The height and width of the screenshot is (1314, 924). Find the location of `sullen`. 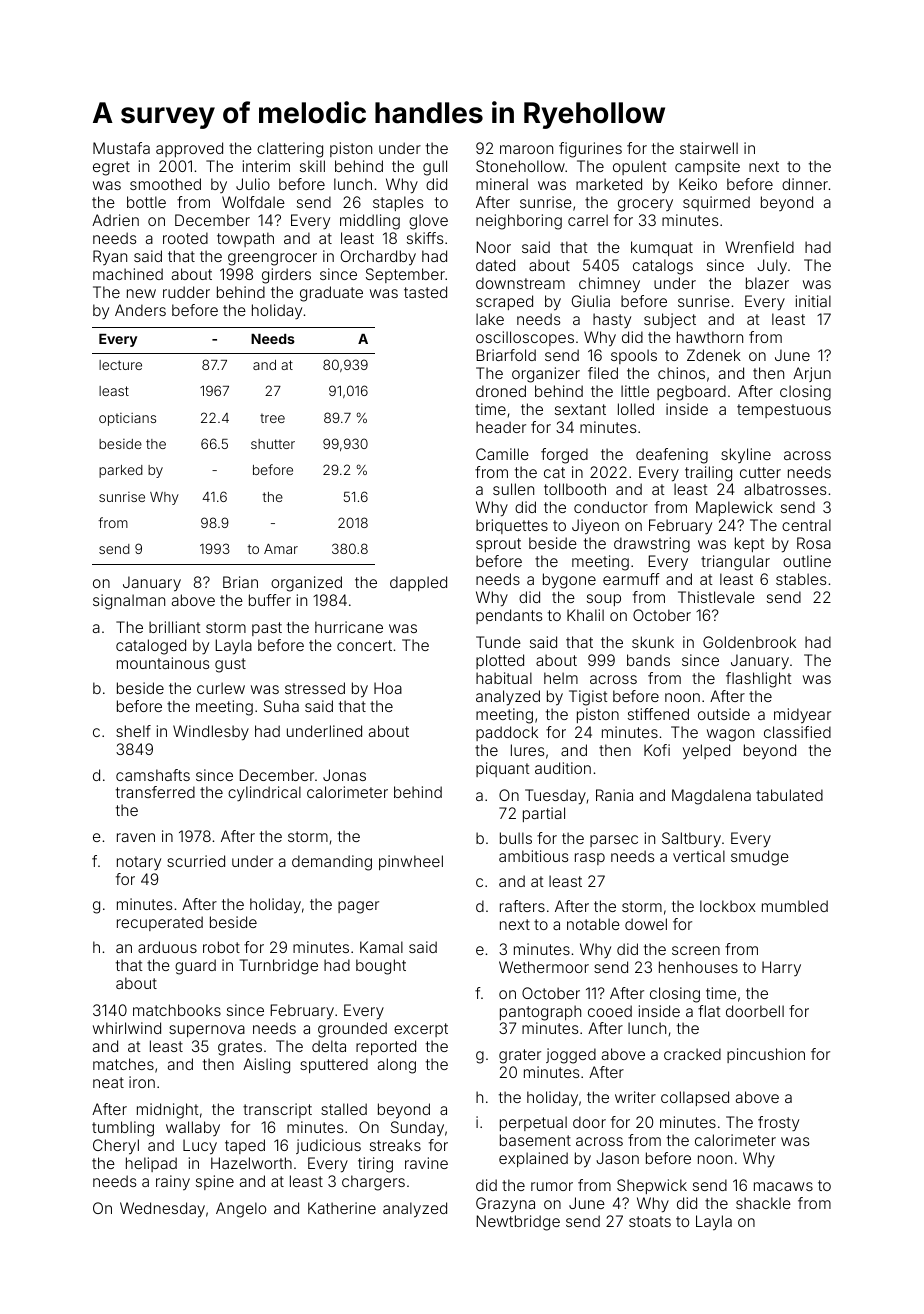

sullen is located at coordinates (513, 489).
